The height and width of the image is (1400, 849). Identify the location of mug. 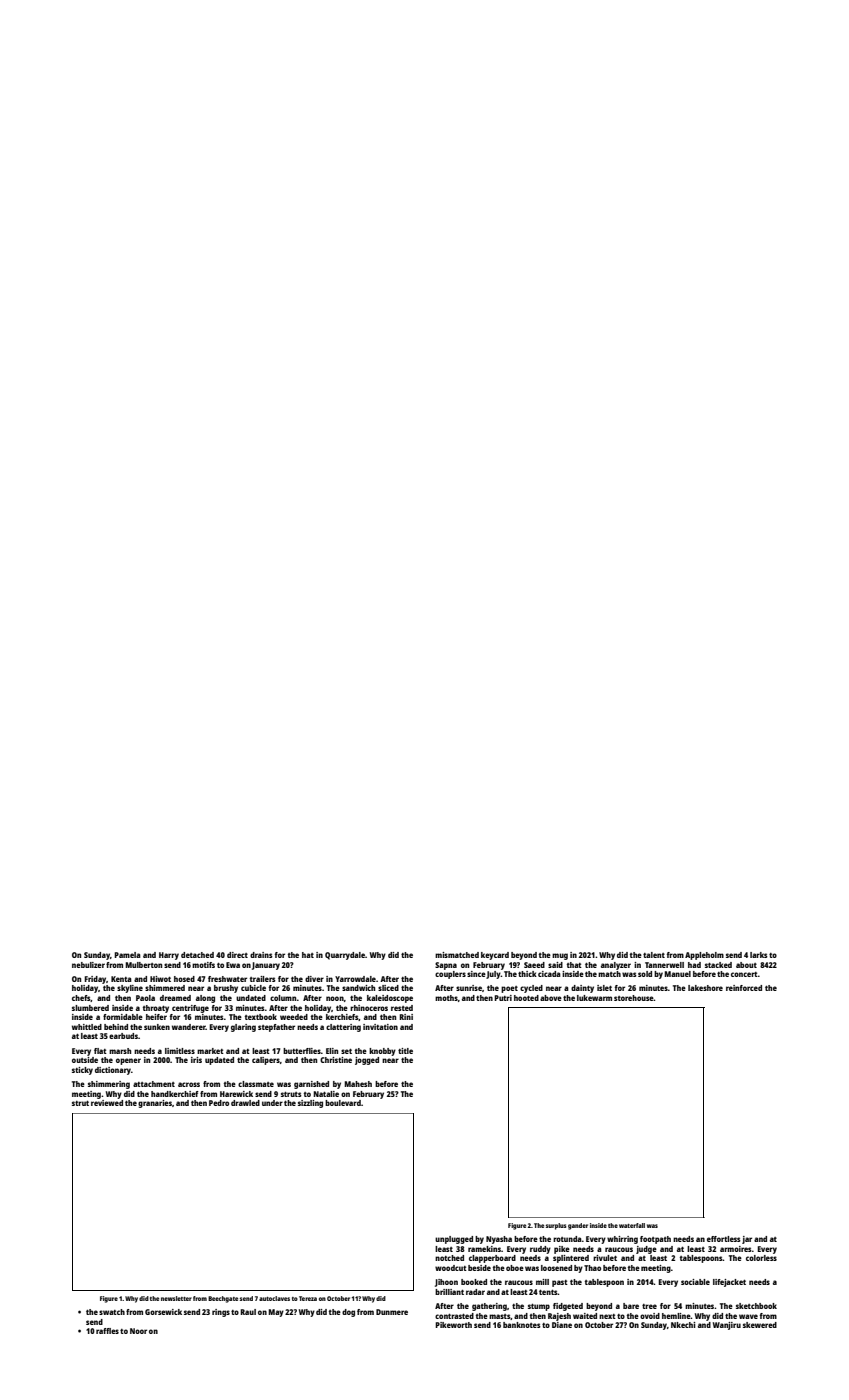
(560, 956).
